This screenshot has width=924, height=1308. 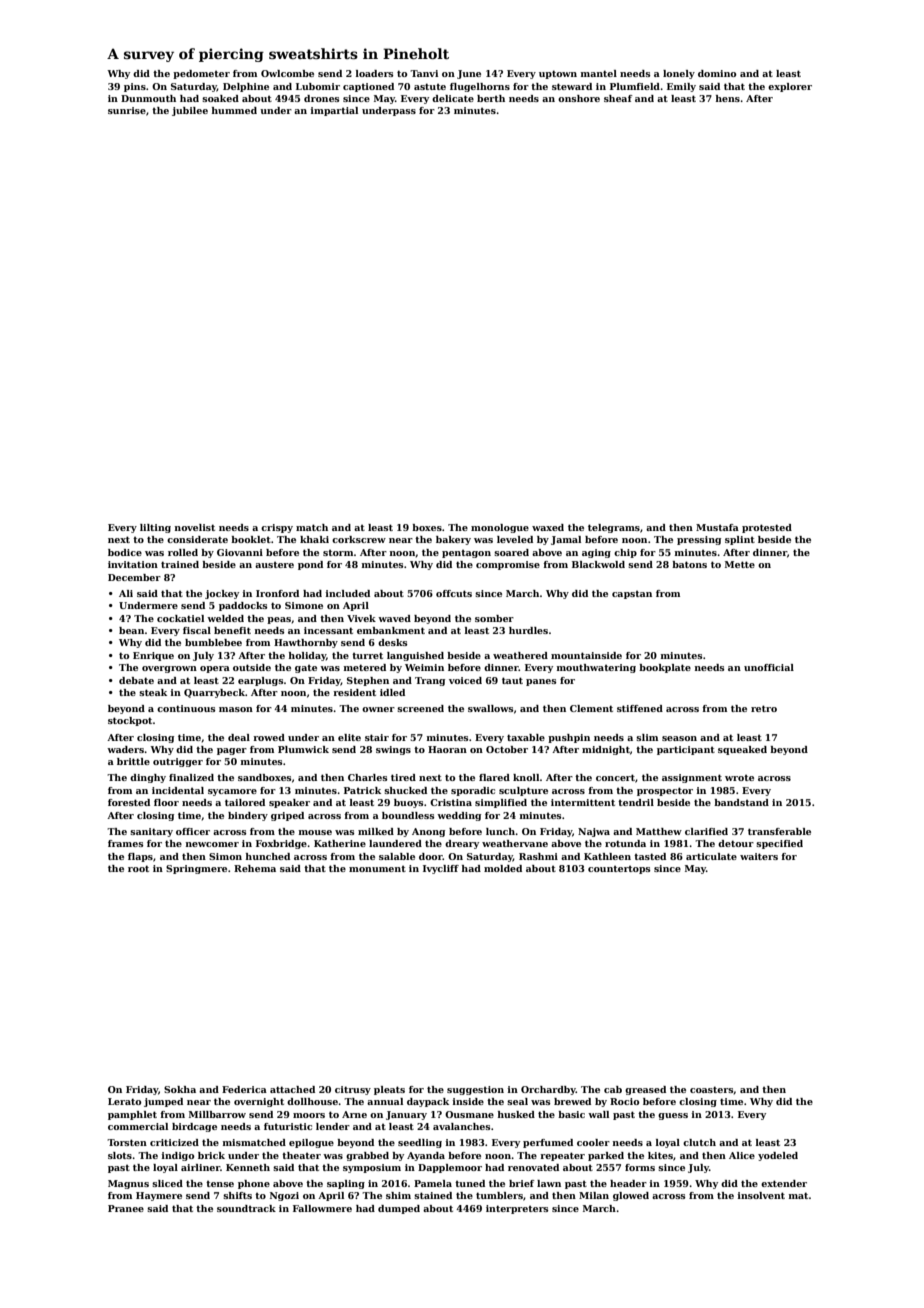 I want to click on sheaf, so click(x=618, y=98).
